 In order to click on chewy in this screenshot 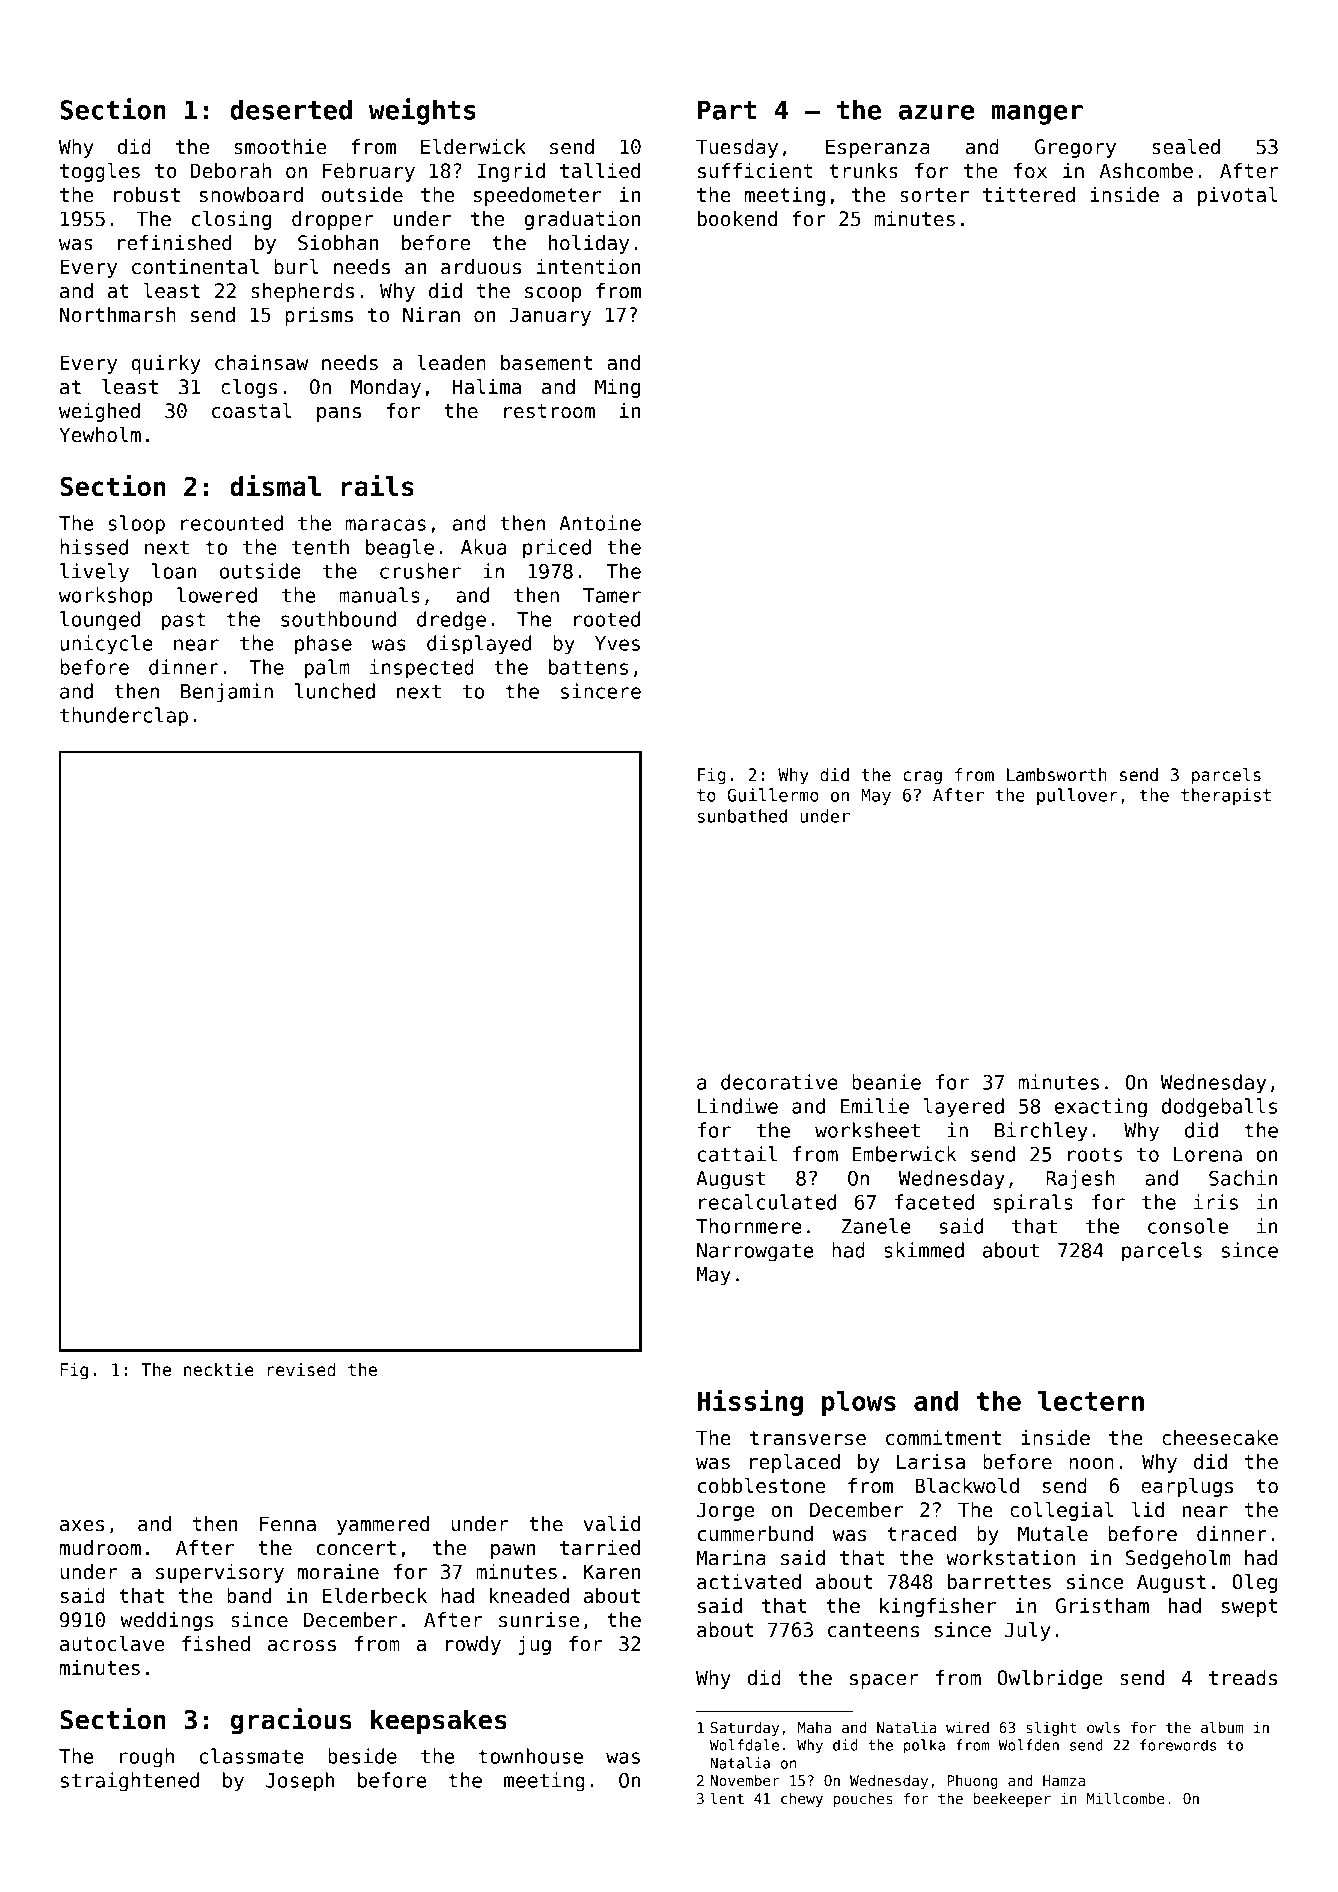, I will do `click(802, 1800)`.
